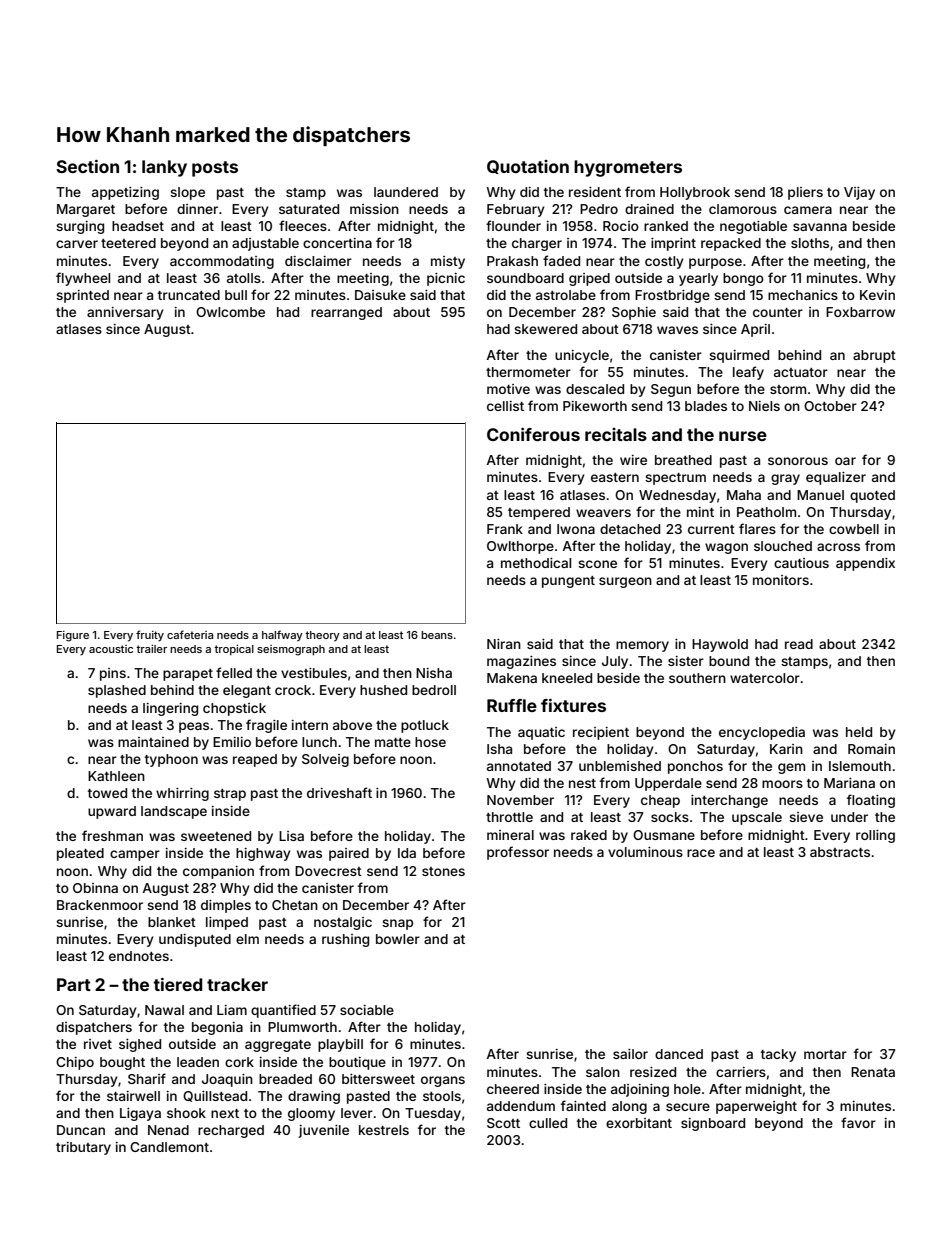  What do you see at coordinates (836, 478) in the document?
I see `equalizer` at bounding box center [836, 478].
